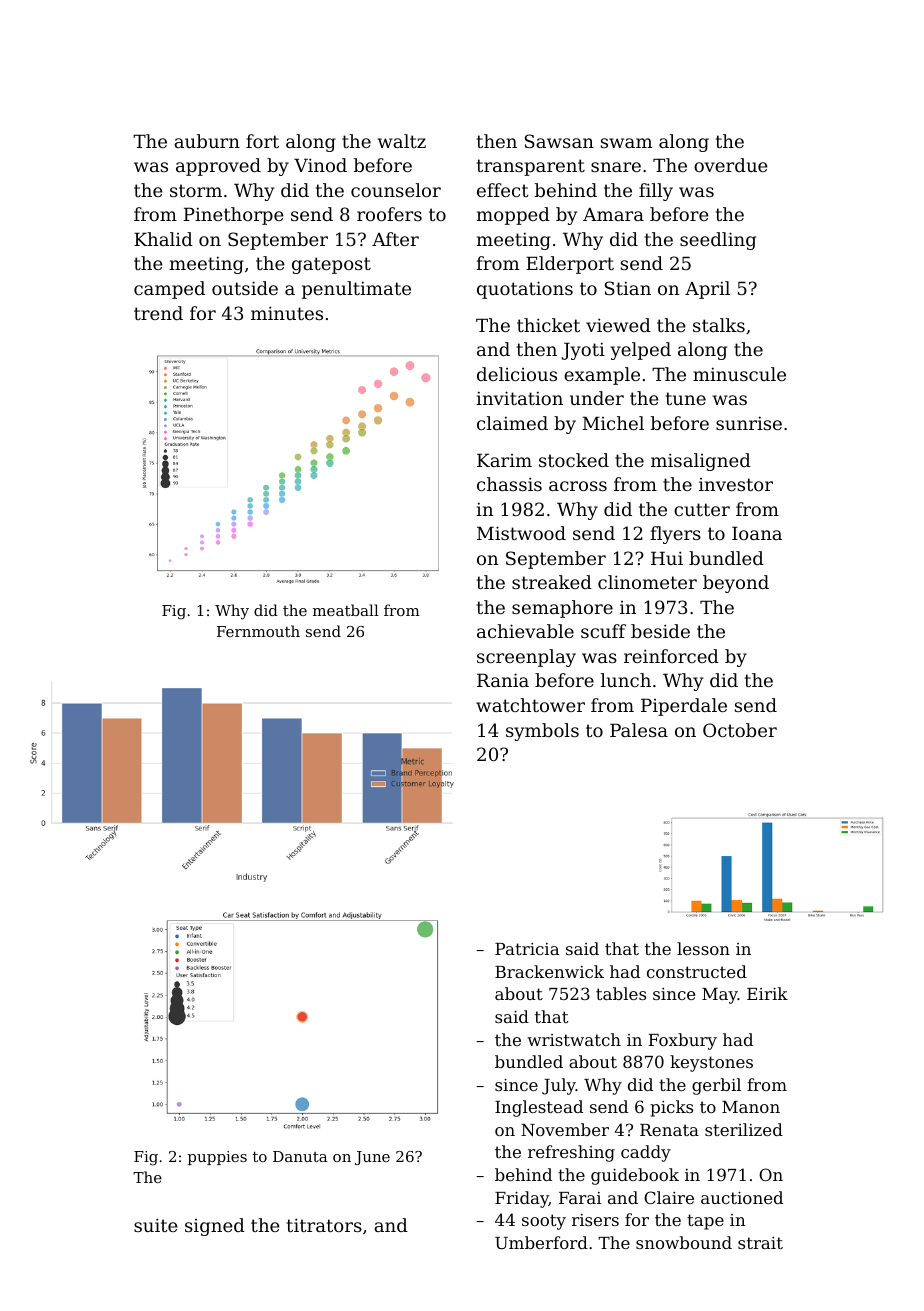 The width and height of the image is (924, 1311). What do you see at coordinates (684, 707) in the image?
I see `Piperdale` at bounding box center [684, 707].
